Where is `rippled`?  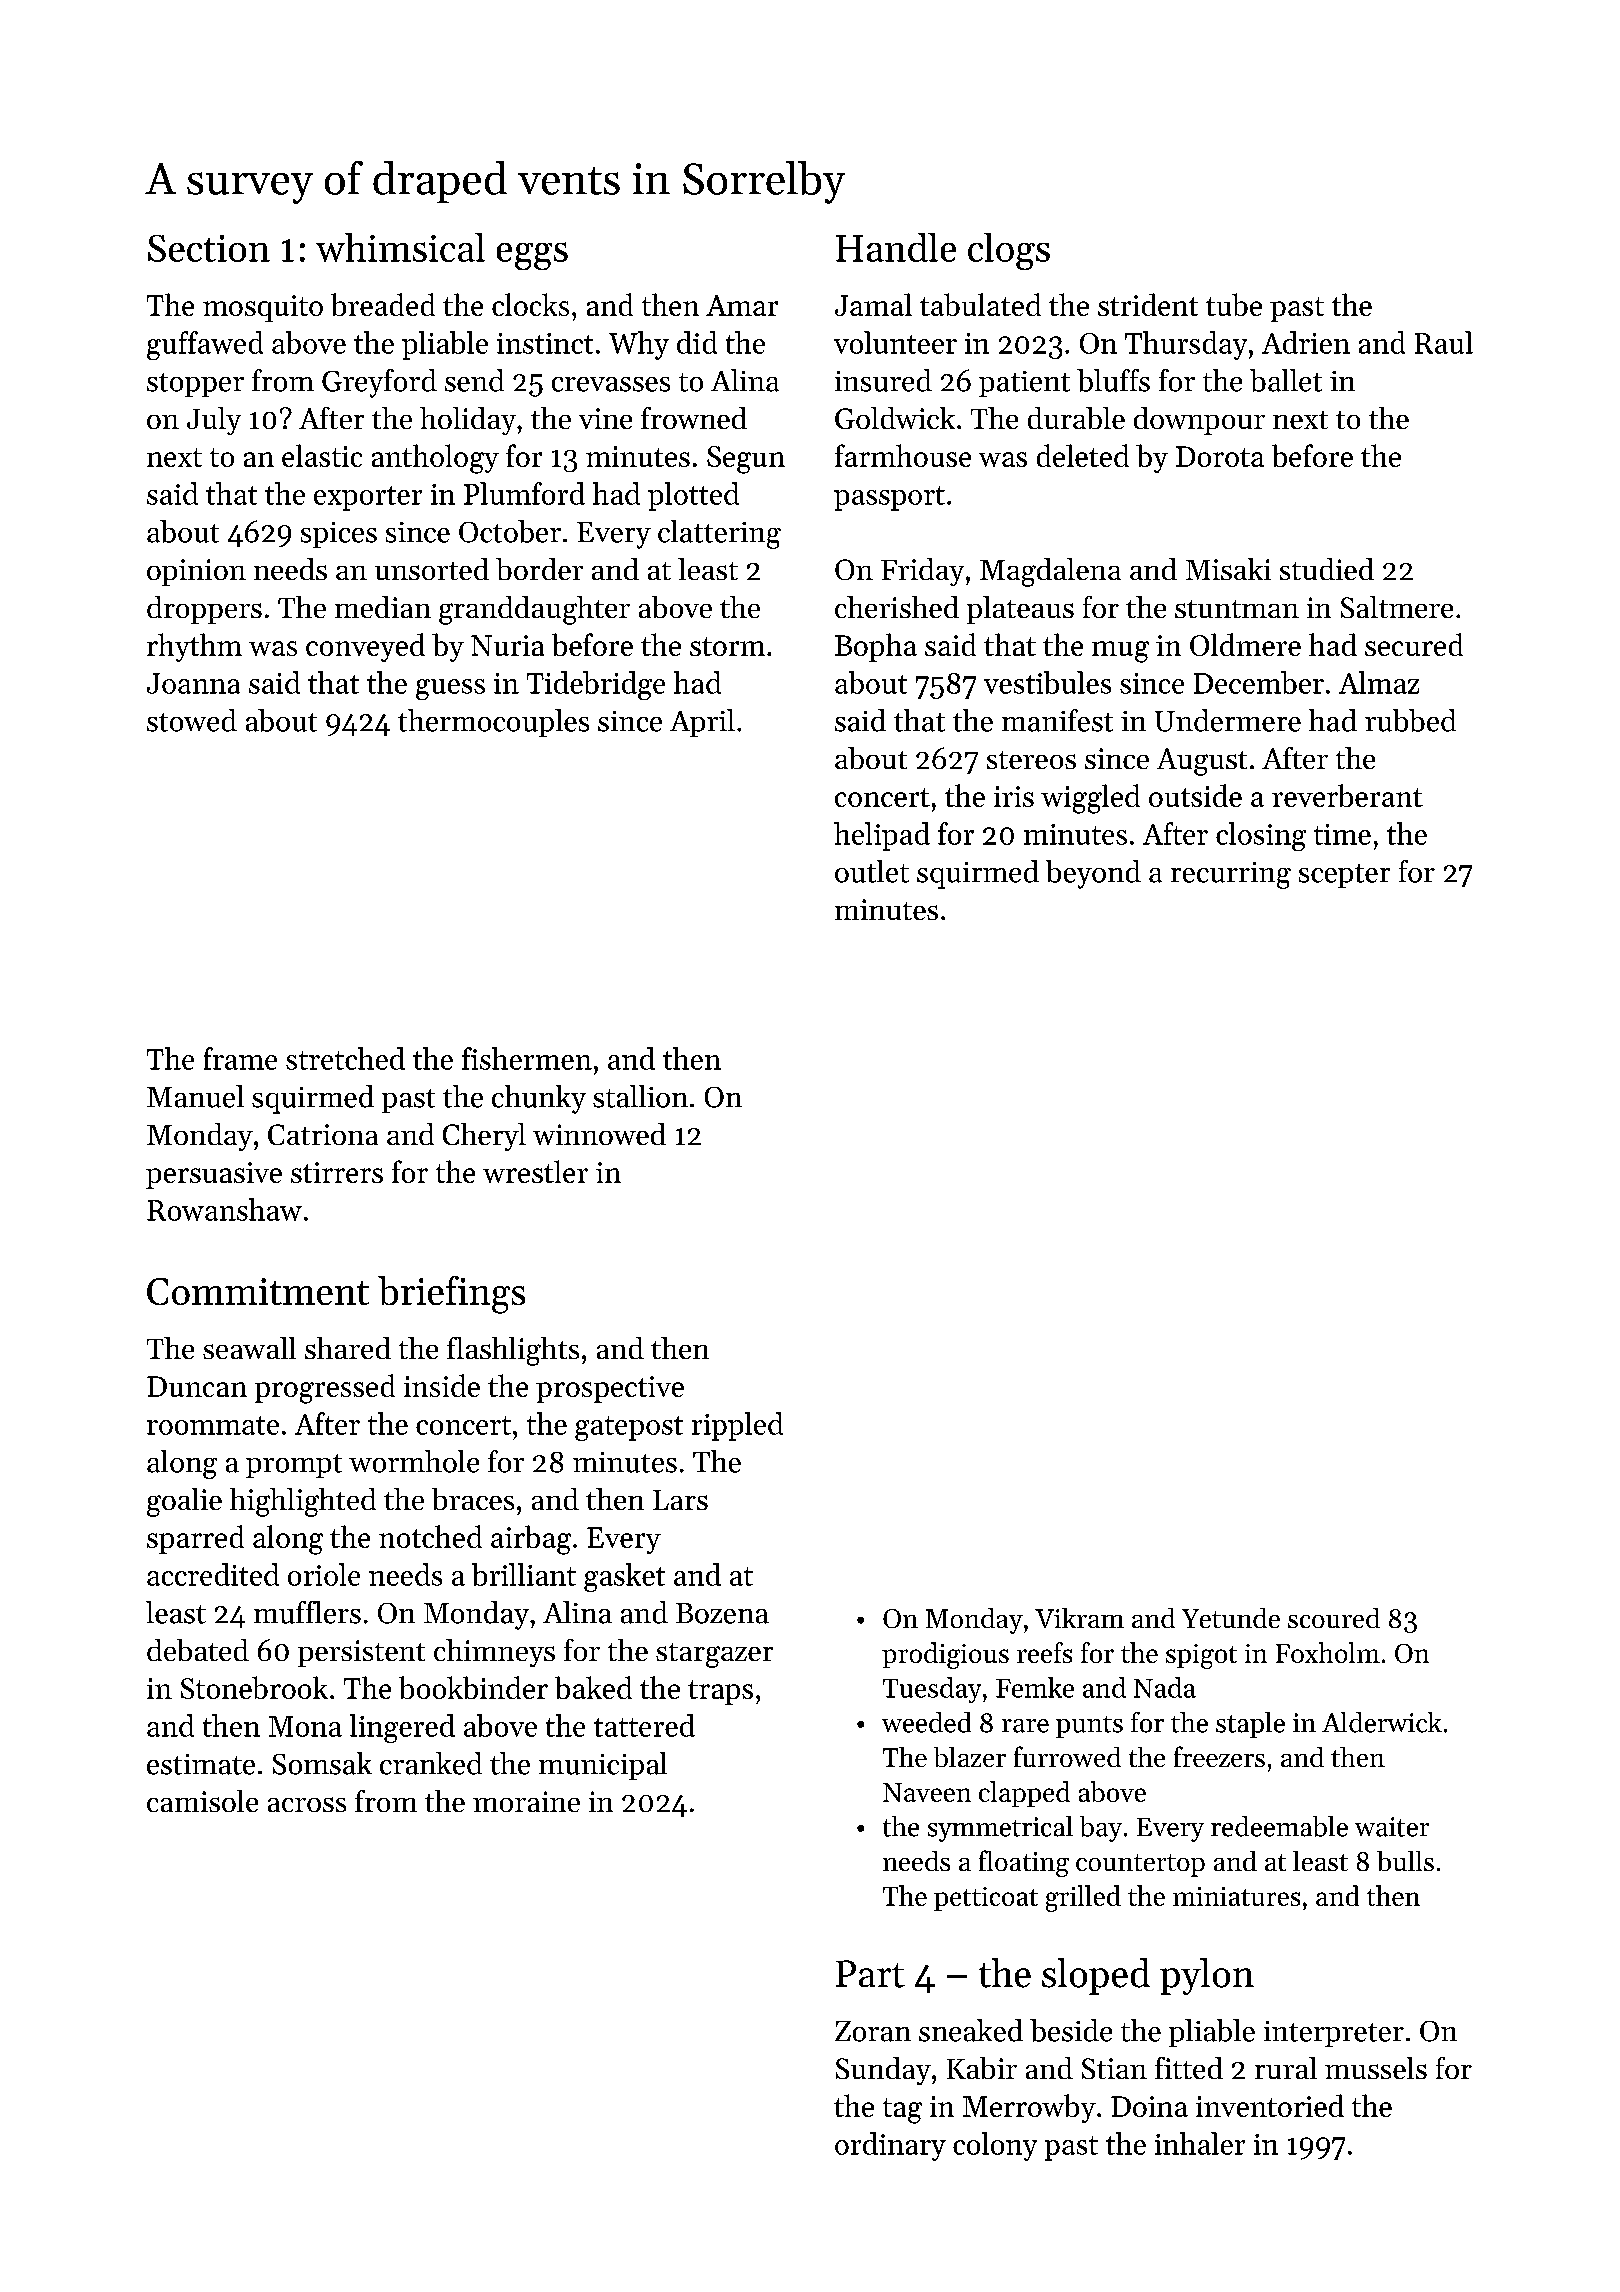
rippled is located at coordinates (737, 1426).
